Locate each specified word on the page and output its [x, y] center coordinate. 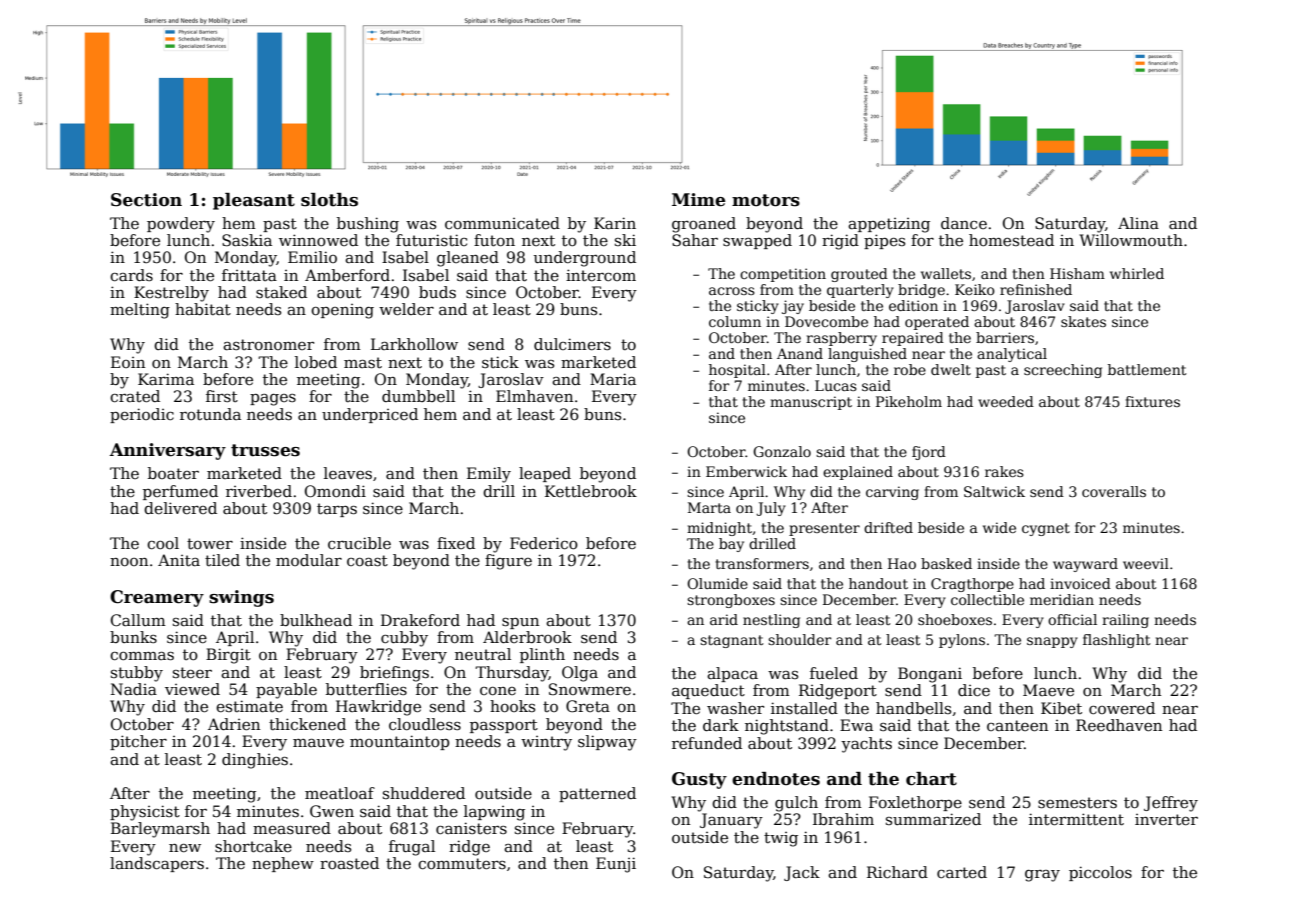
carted [962, 872]
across [732, 291]
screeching [1063, 371]
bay [731, 545]
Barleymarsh [160, 830]
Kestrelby [171, 294]
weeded [1006, 401]
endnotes [776, 779]
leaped [545, 474]
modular [309, 560]
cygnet [1046, 529]
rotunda [210, 414]
